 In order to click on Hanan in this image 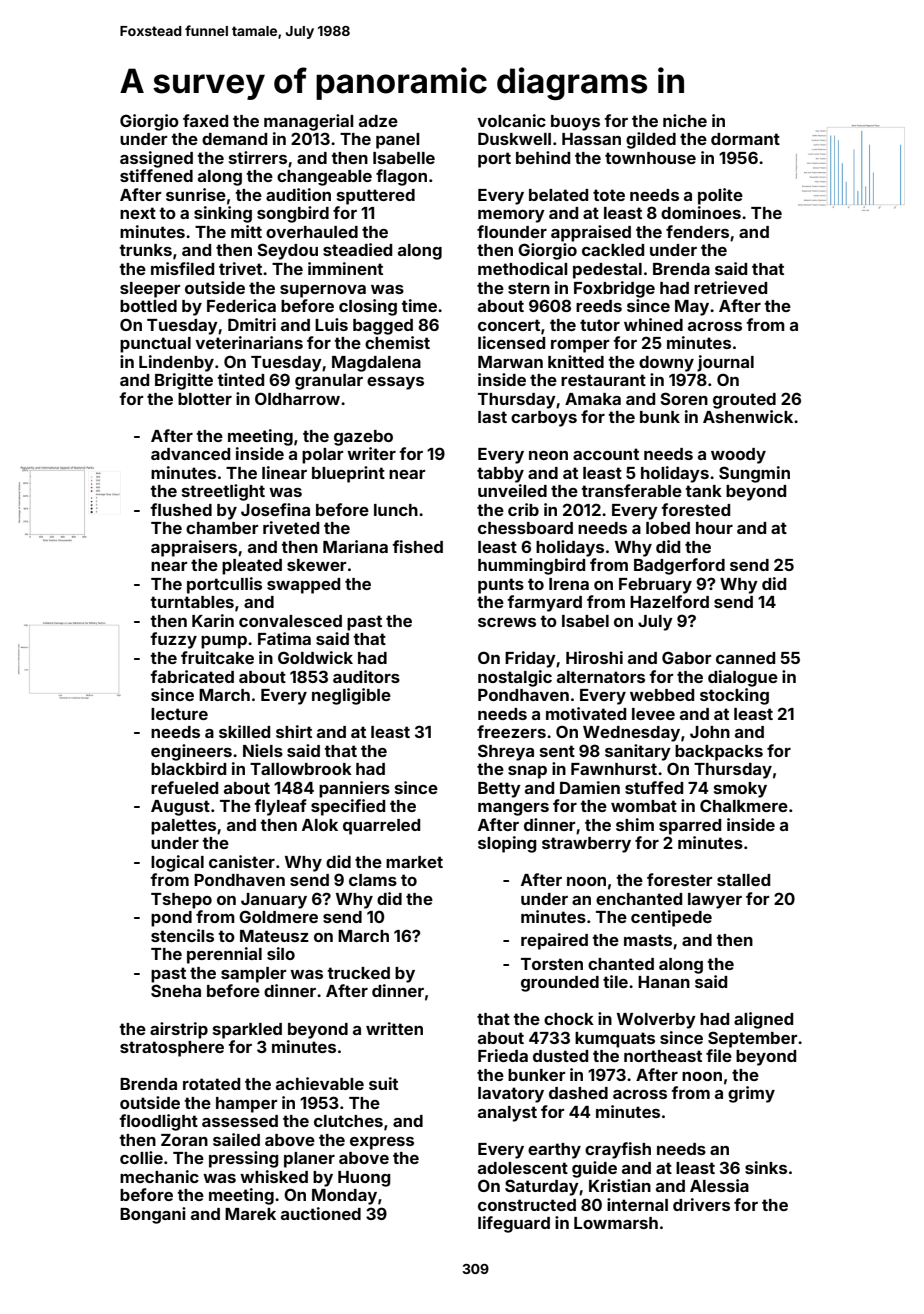, I will do `click(664, 982)`.
